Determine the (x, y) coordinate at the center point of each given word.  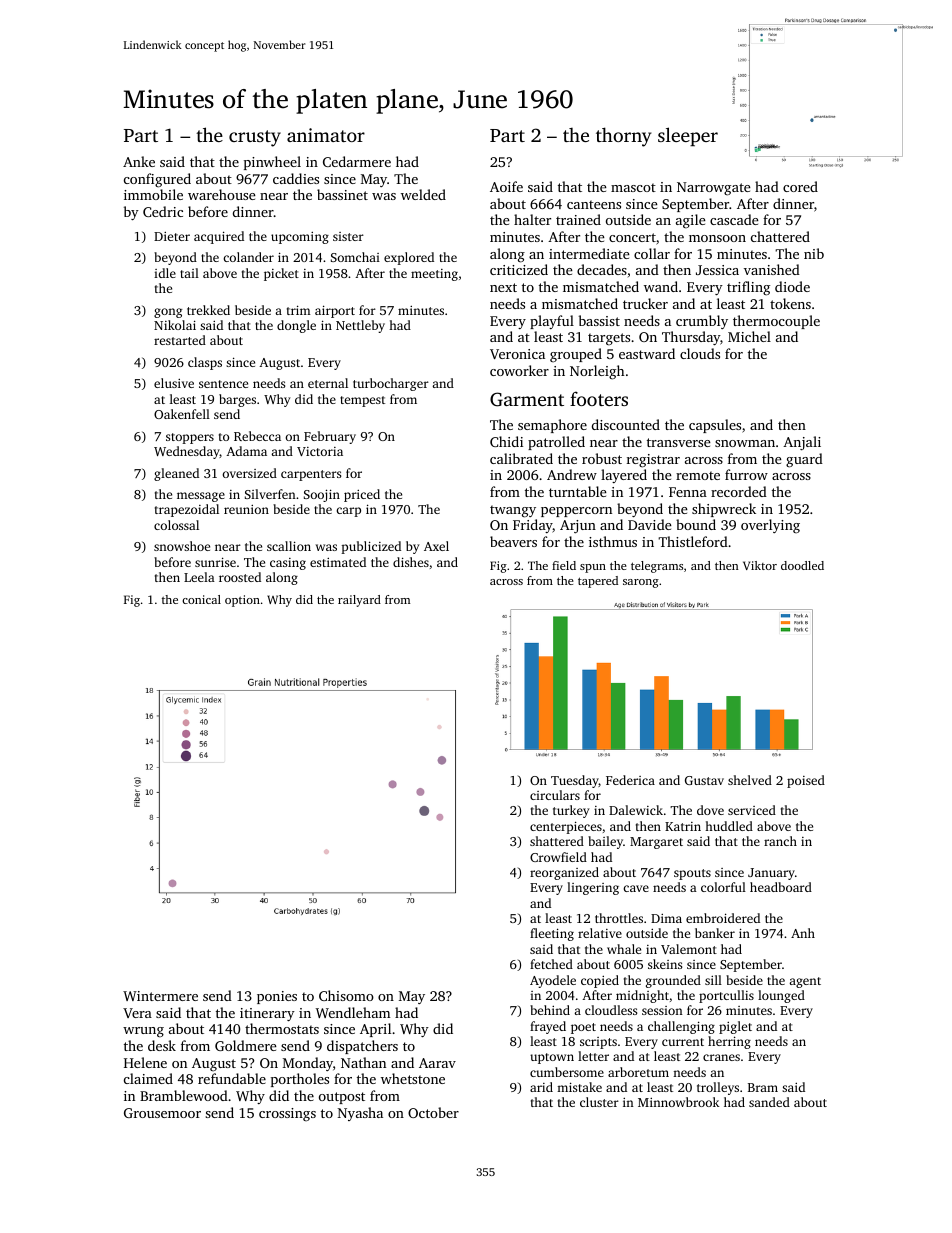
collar (652, 253)
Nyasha (360, 1114)
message (201, 497)
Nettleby (360, 326)
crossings (287, 1114)
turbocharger (391, 384)
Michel (749, 336)
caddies (296, 178)
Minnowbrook (678, 1102)
